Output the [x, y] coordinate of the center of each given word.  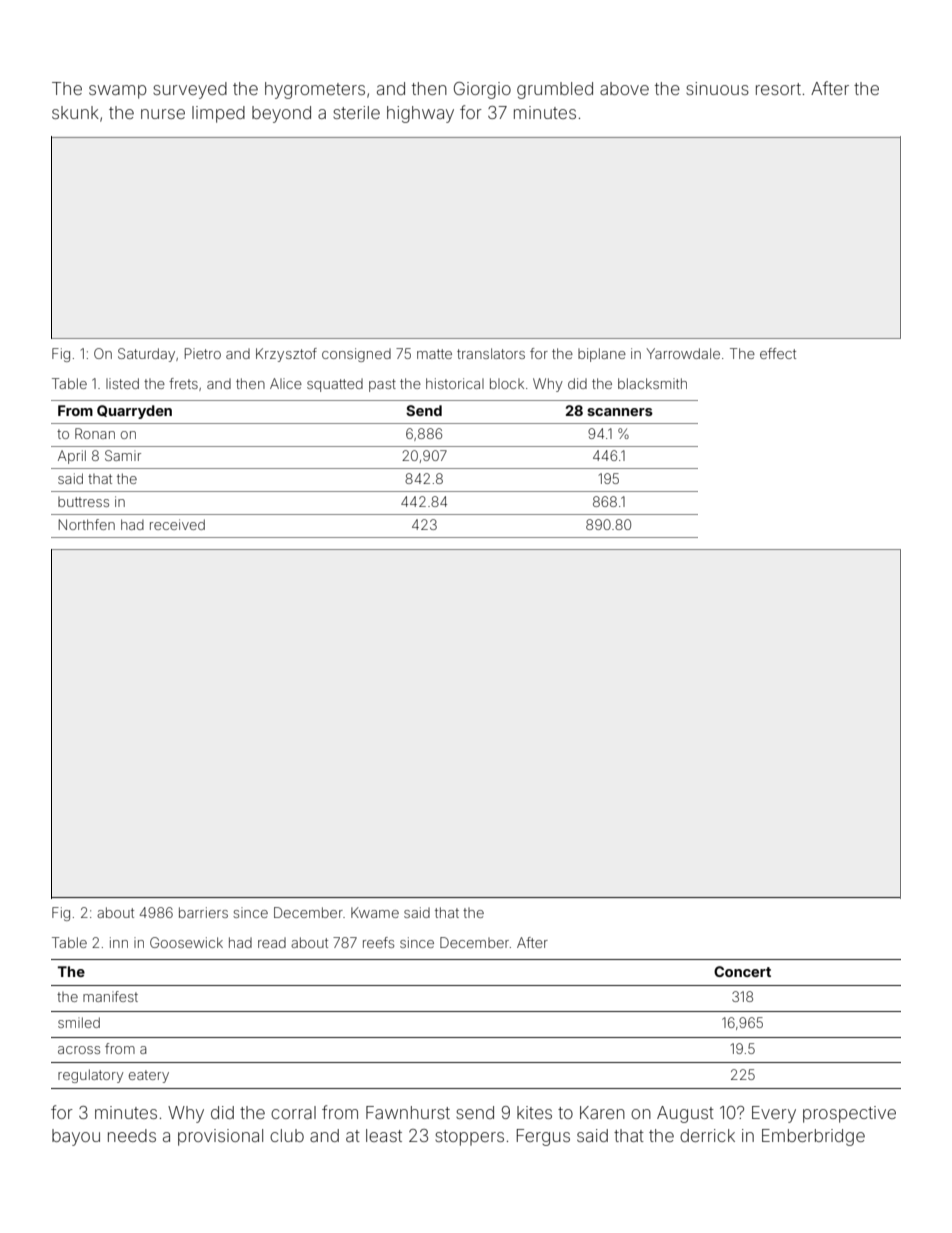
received [177, 524]
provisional [220, 1137]
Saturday [146, 355]
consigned [356, 355]
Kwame [375, 912]
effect [778, 353]
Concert [742, 971]
